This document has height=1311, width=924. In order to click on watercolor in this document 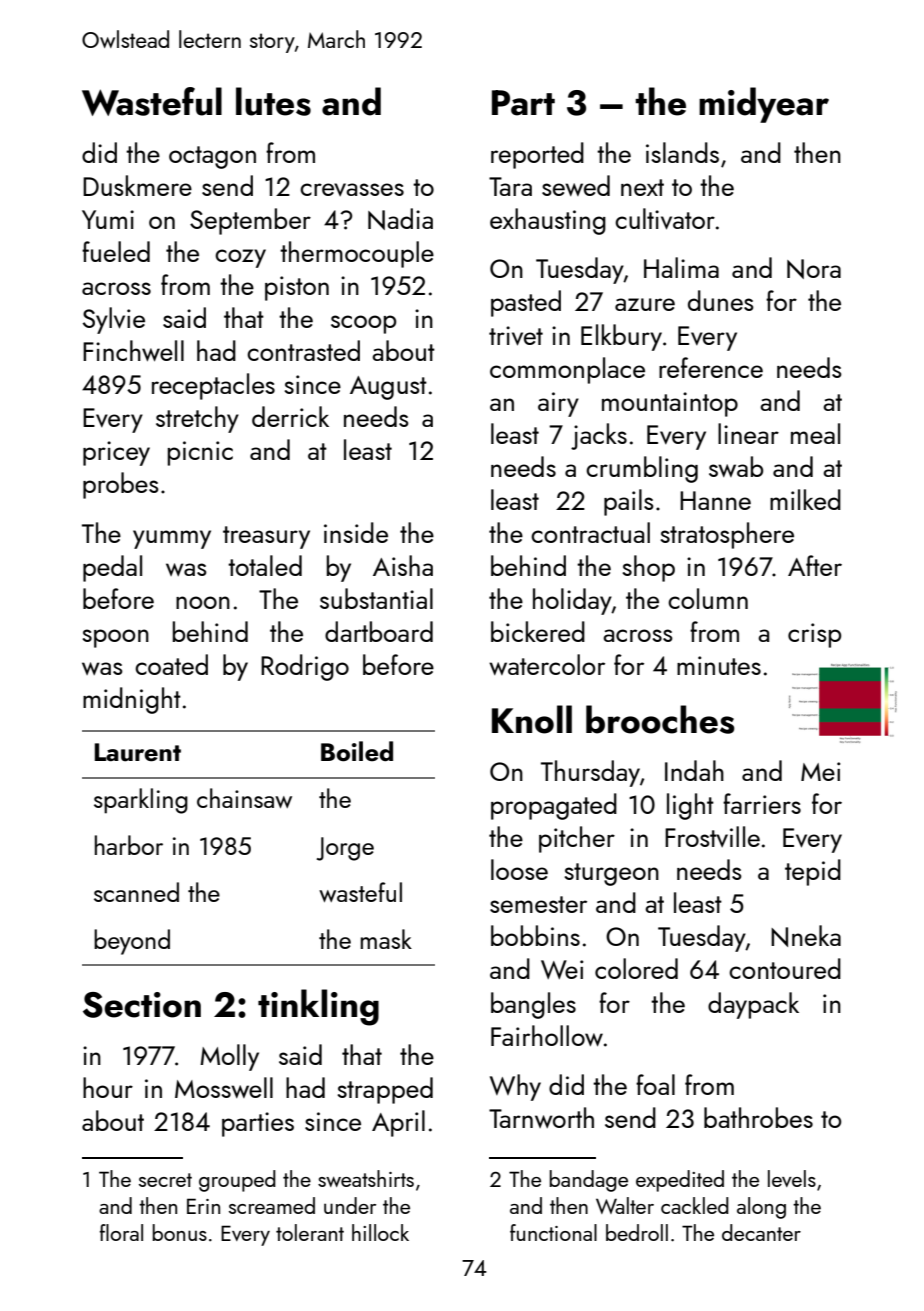, I will do `click(547, 664)`.
